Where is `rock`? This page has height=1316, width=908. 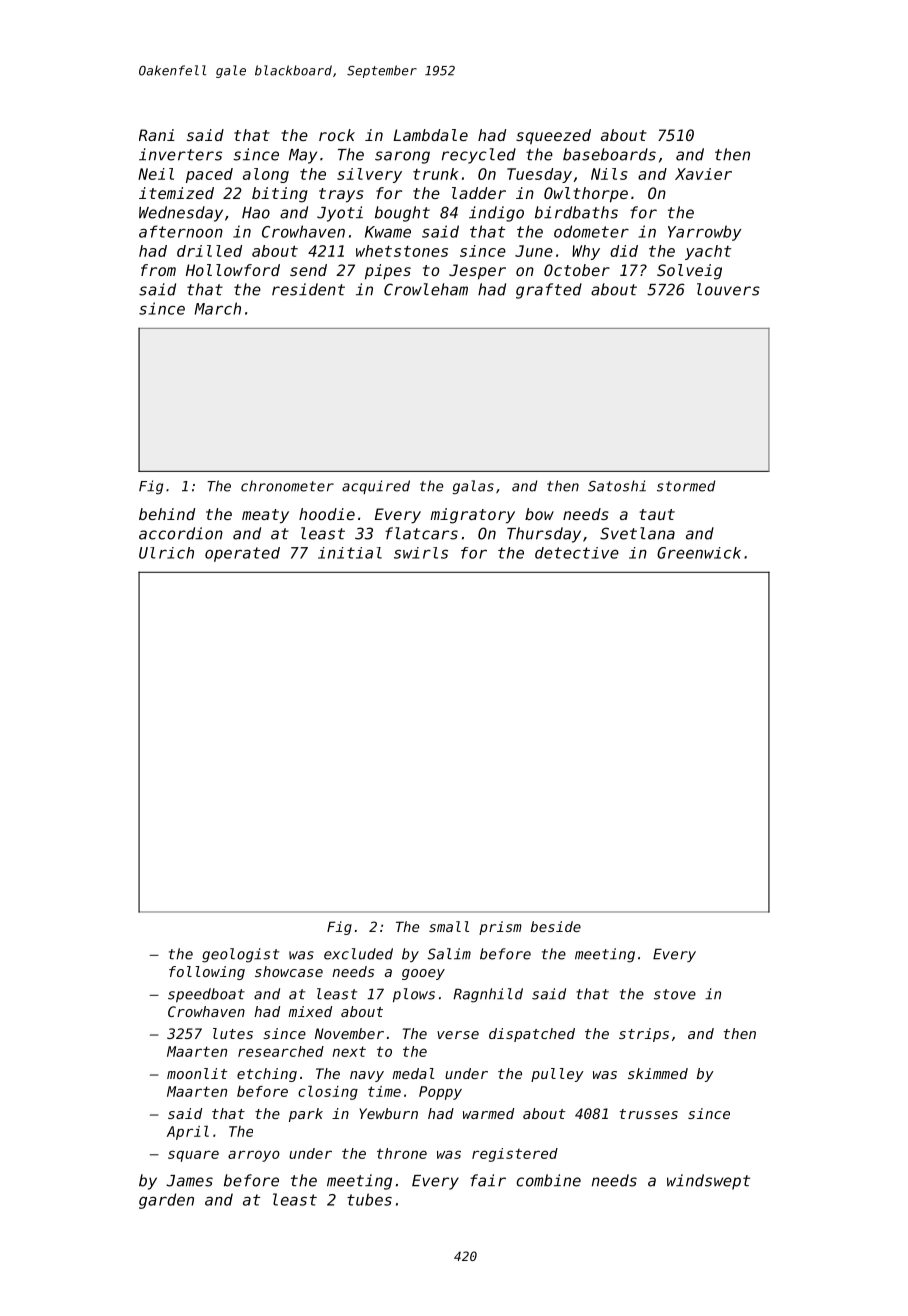
rock is located at coordinates (337, 135).
